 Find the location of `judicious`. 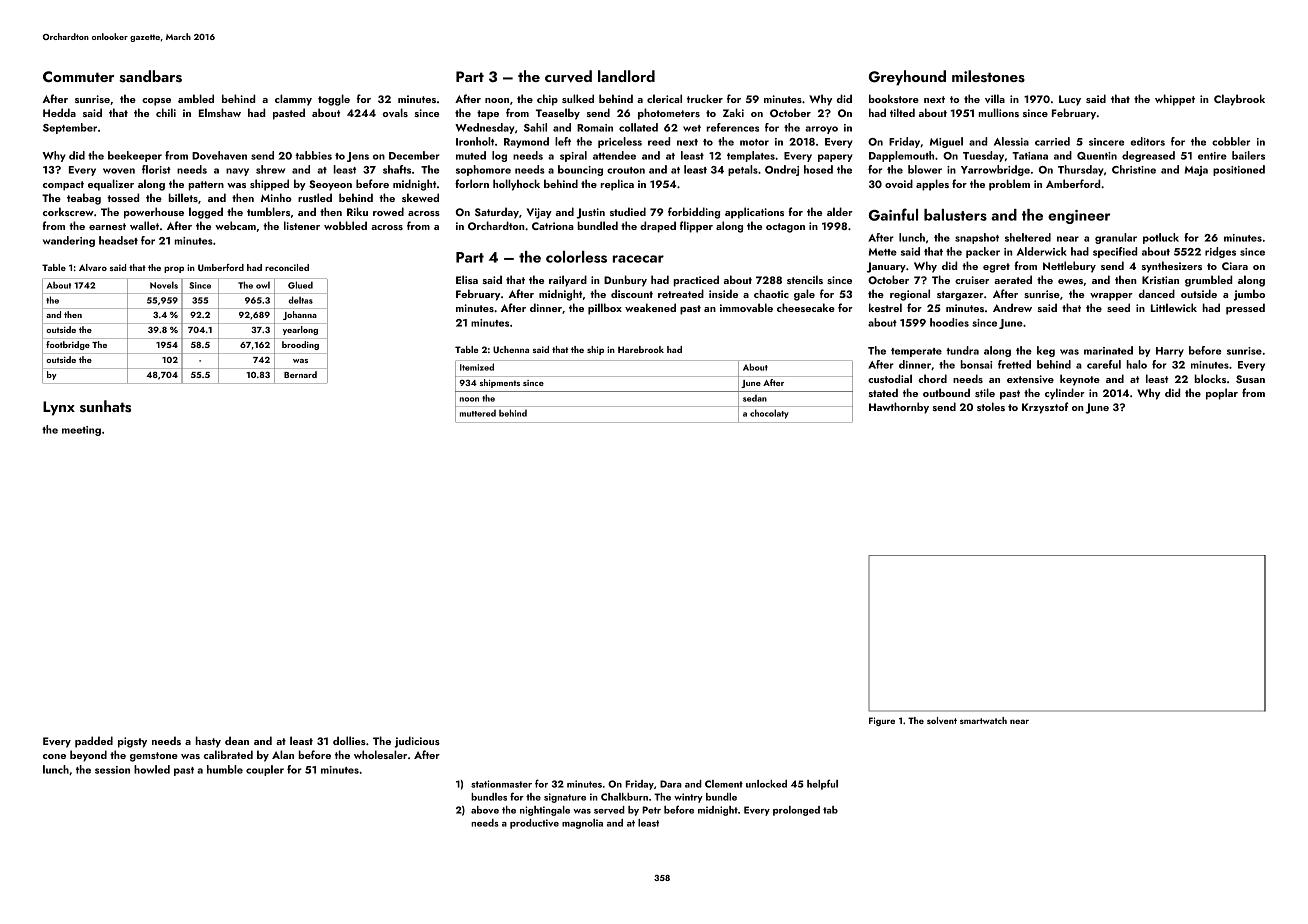

judicious is located at coordinates (417, 742).
